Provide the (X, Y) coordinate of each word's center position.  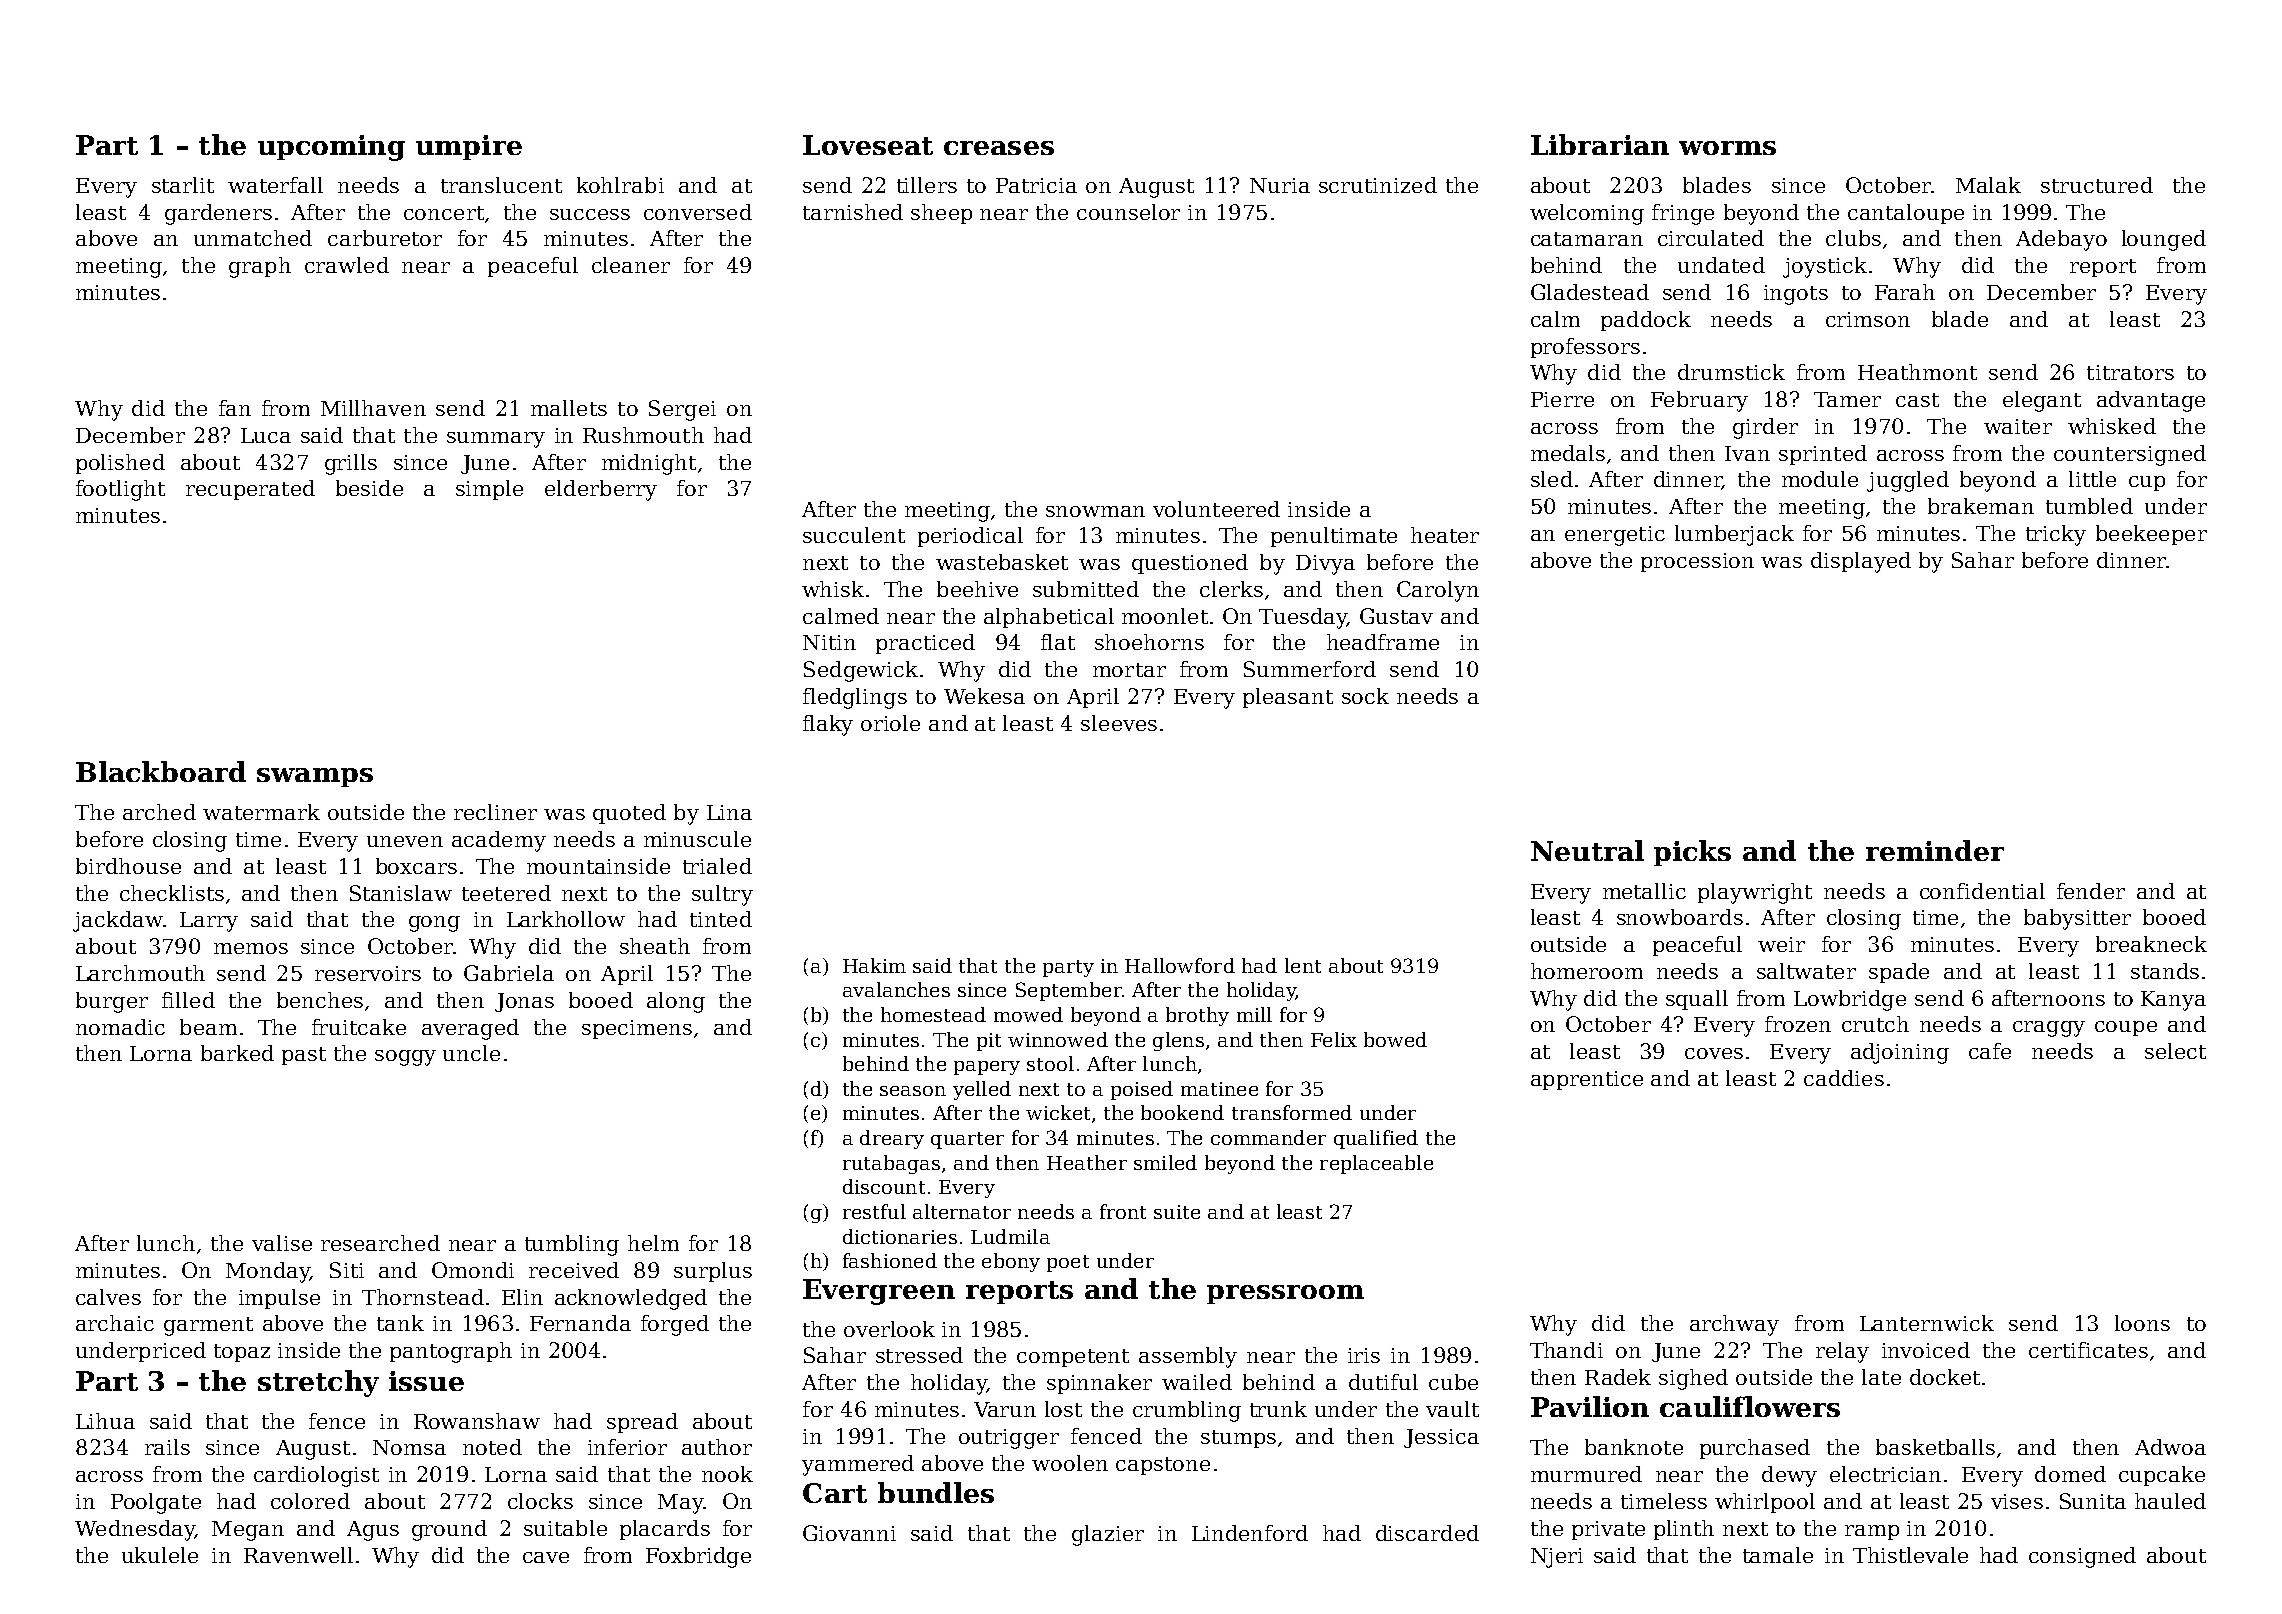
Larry (209, 922)
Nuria (1280, 185)
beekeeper (2151, 535)
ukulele (160, 1555)
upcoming (331, 148)
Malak (1988, 185)
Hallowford (1180, 965)
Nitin (829, 642)
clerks (1231, 589)
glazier (1108, 1535)
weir (1781, 944)
